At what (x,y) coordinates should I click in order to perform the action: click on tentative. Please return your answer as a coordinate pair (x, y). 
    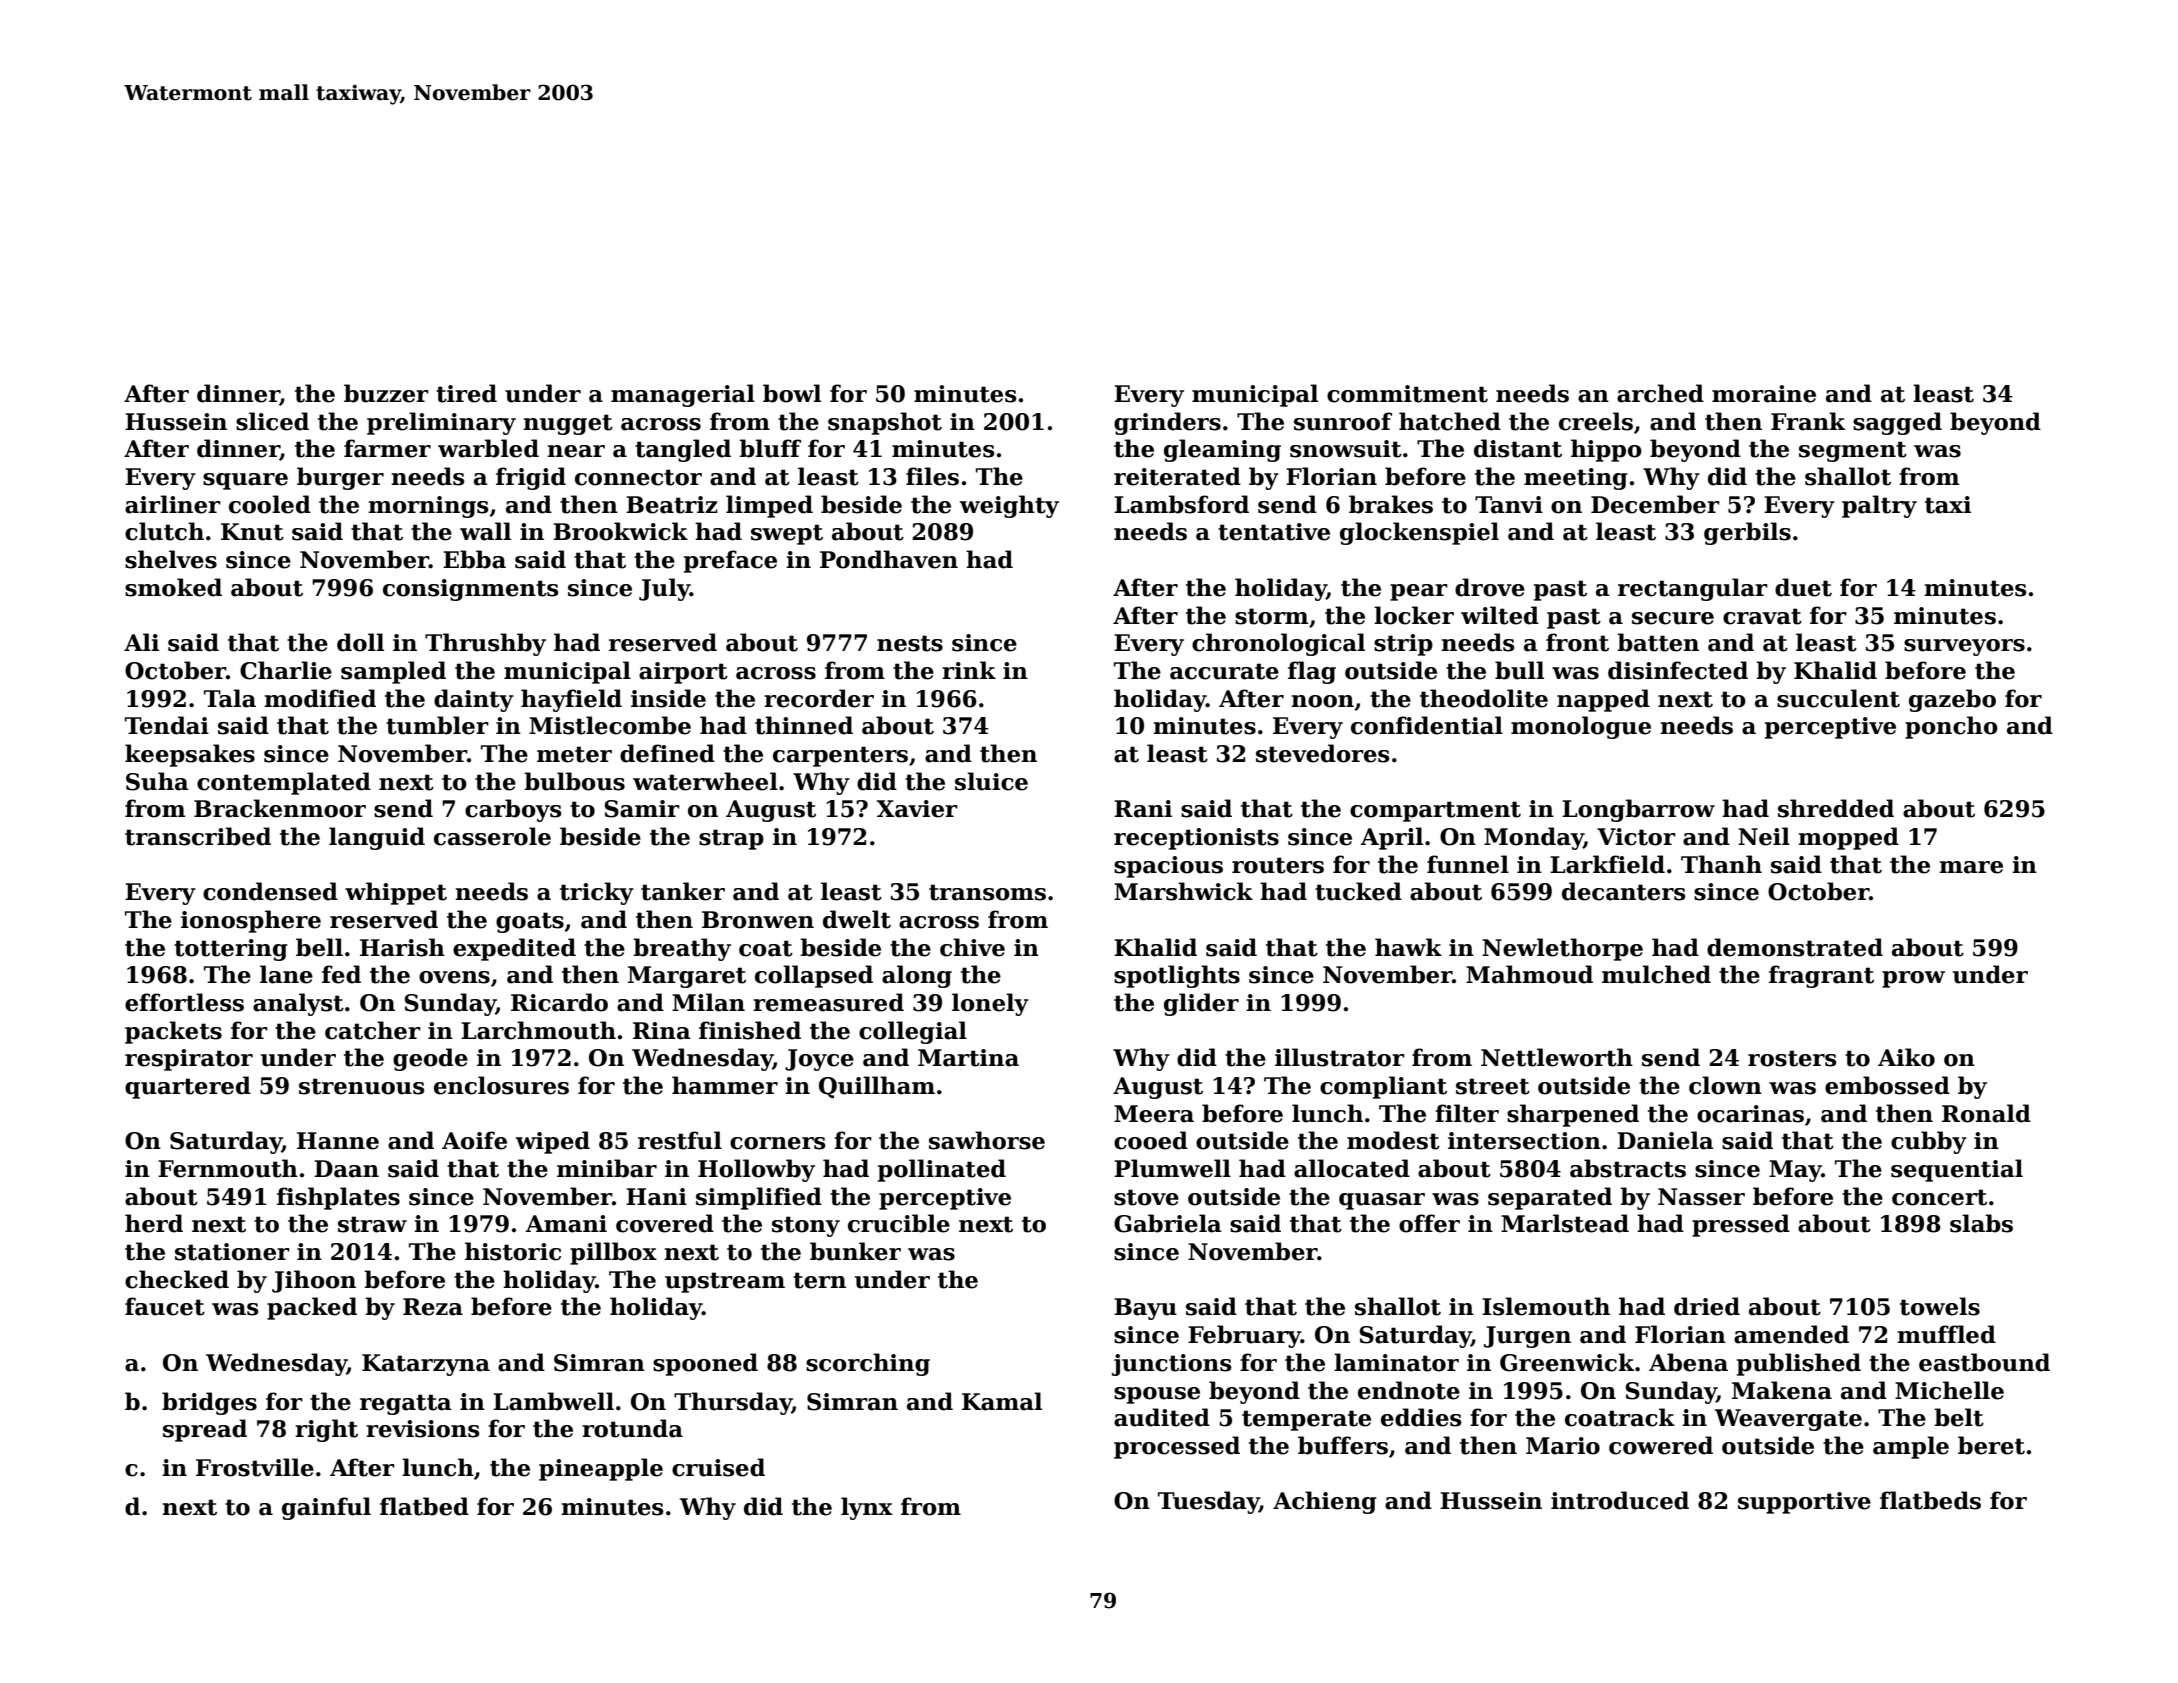
    Looking at the image, I should click on (1274, 532).
